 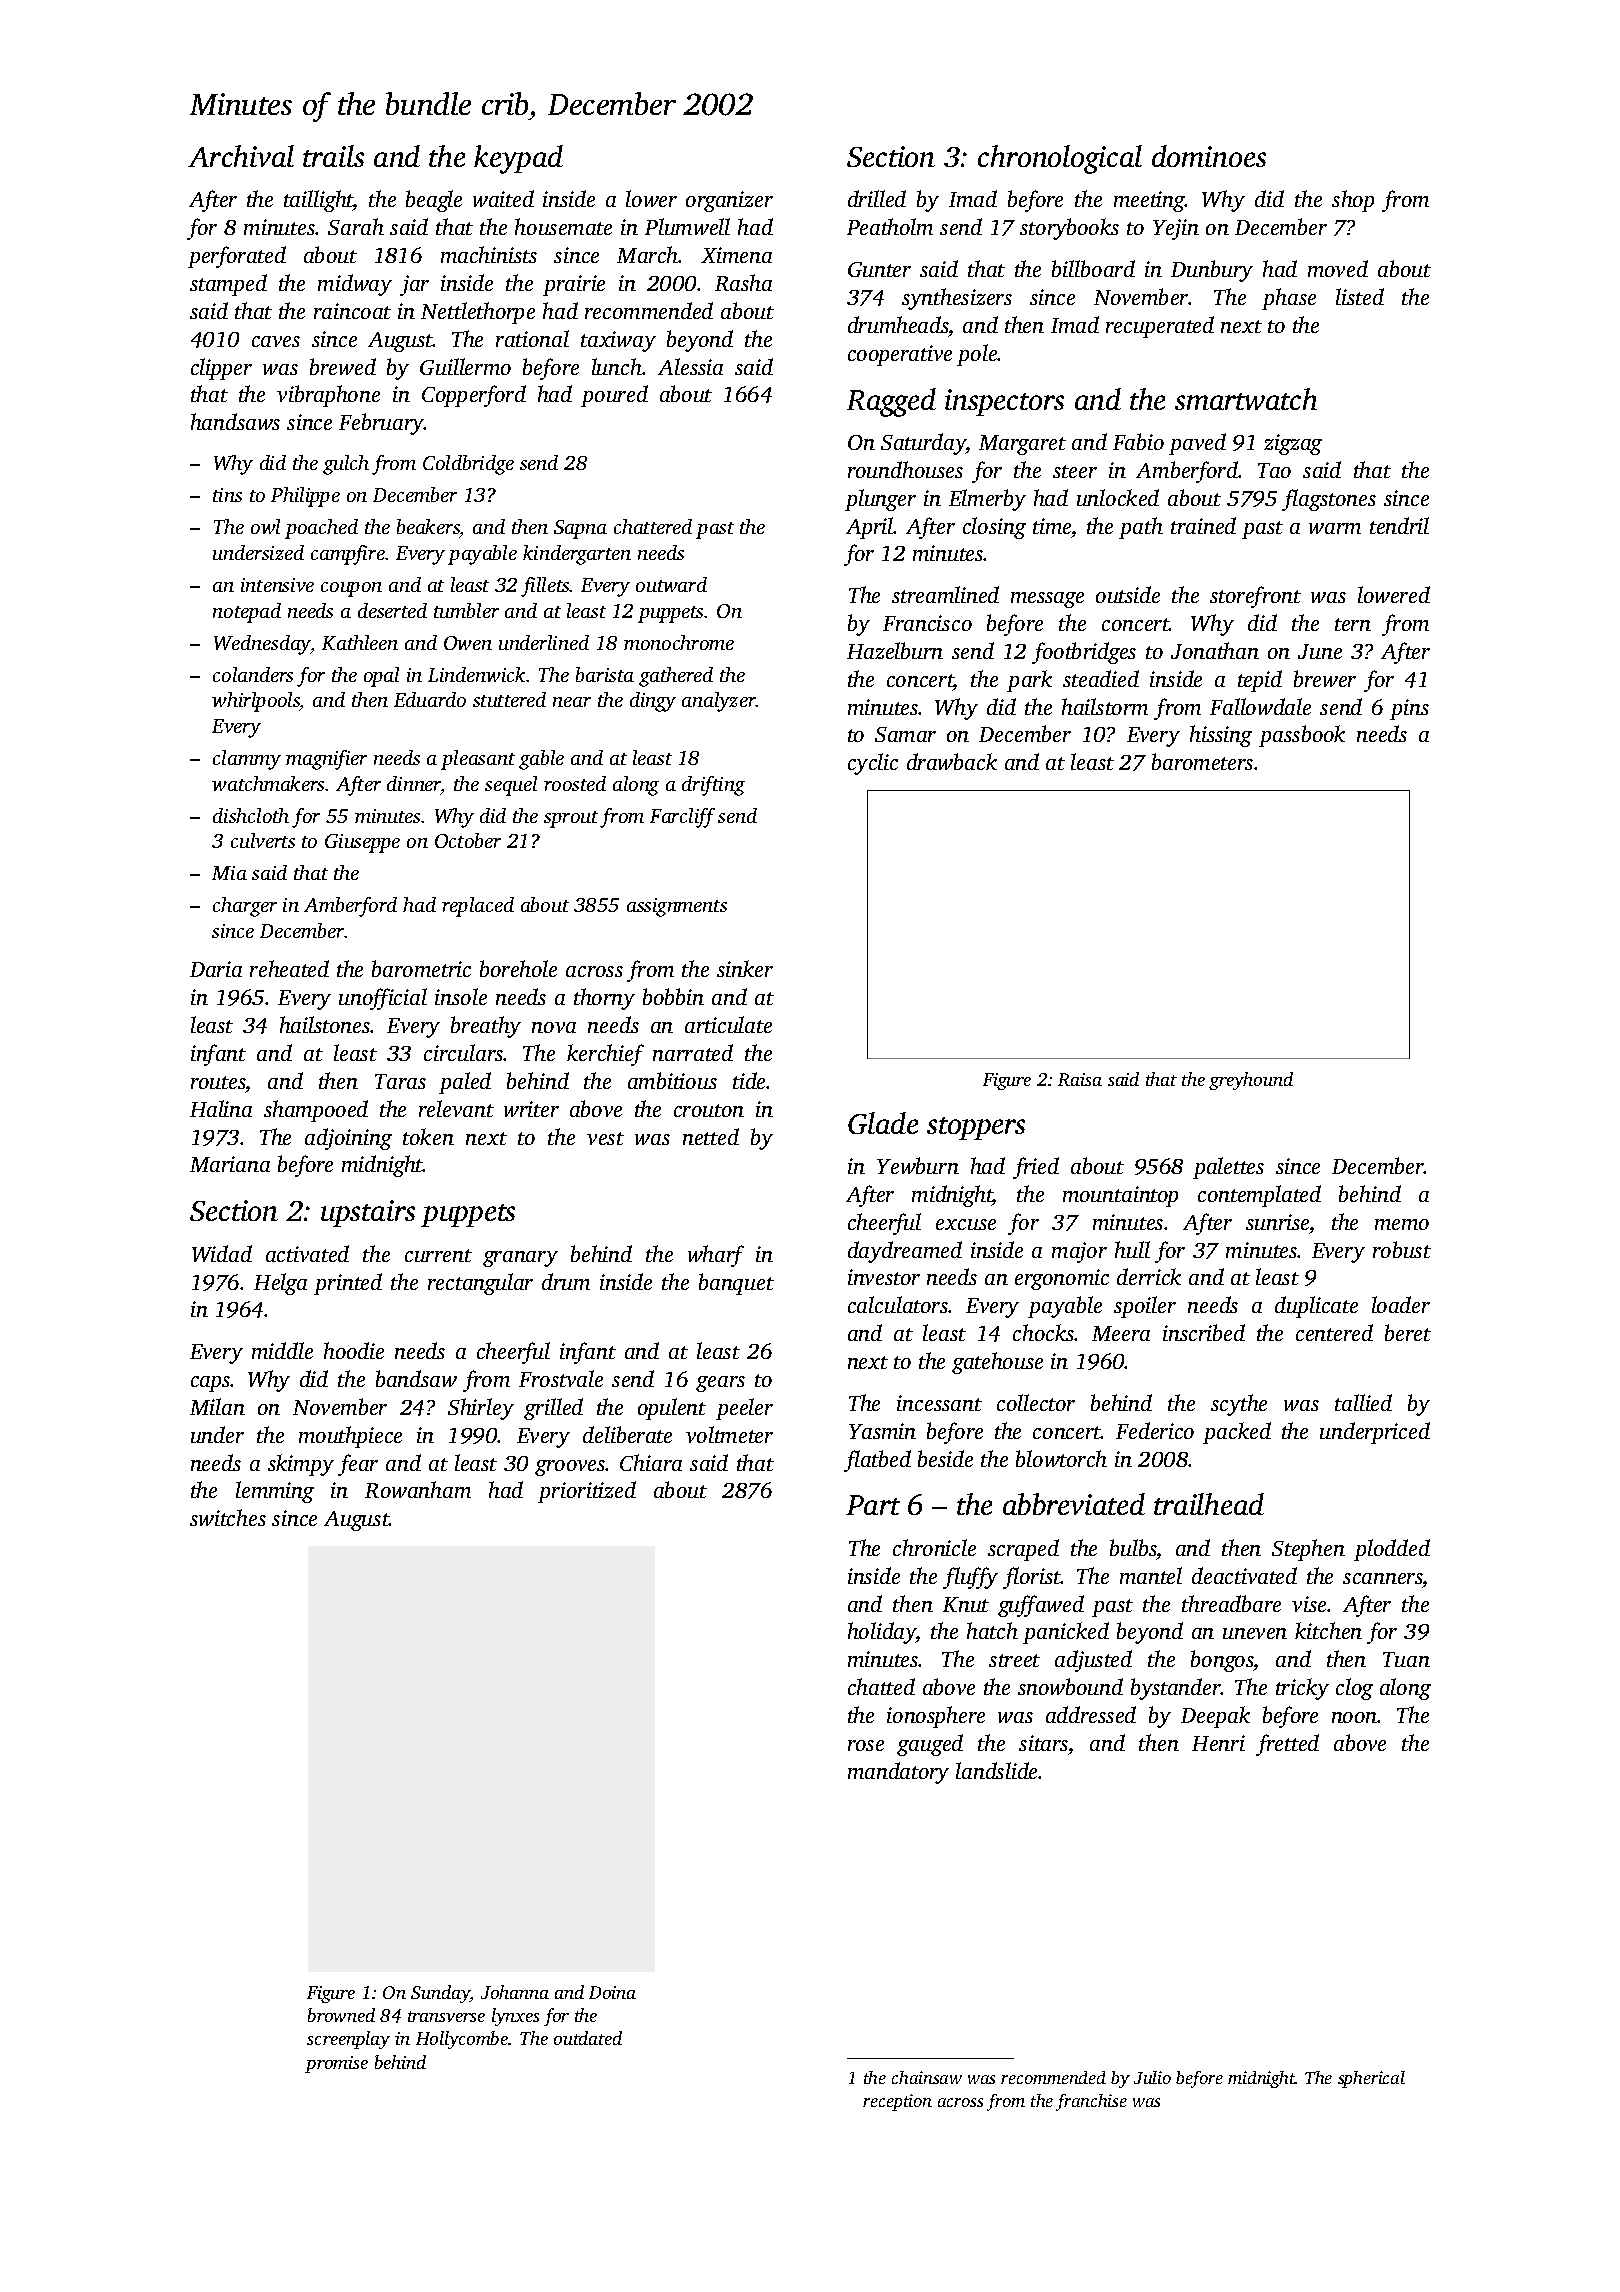 What do you see at coordinates (1402, 1224) in the screenshot?
I see `memo` at bounding box center [1402, 1224].
